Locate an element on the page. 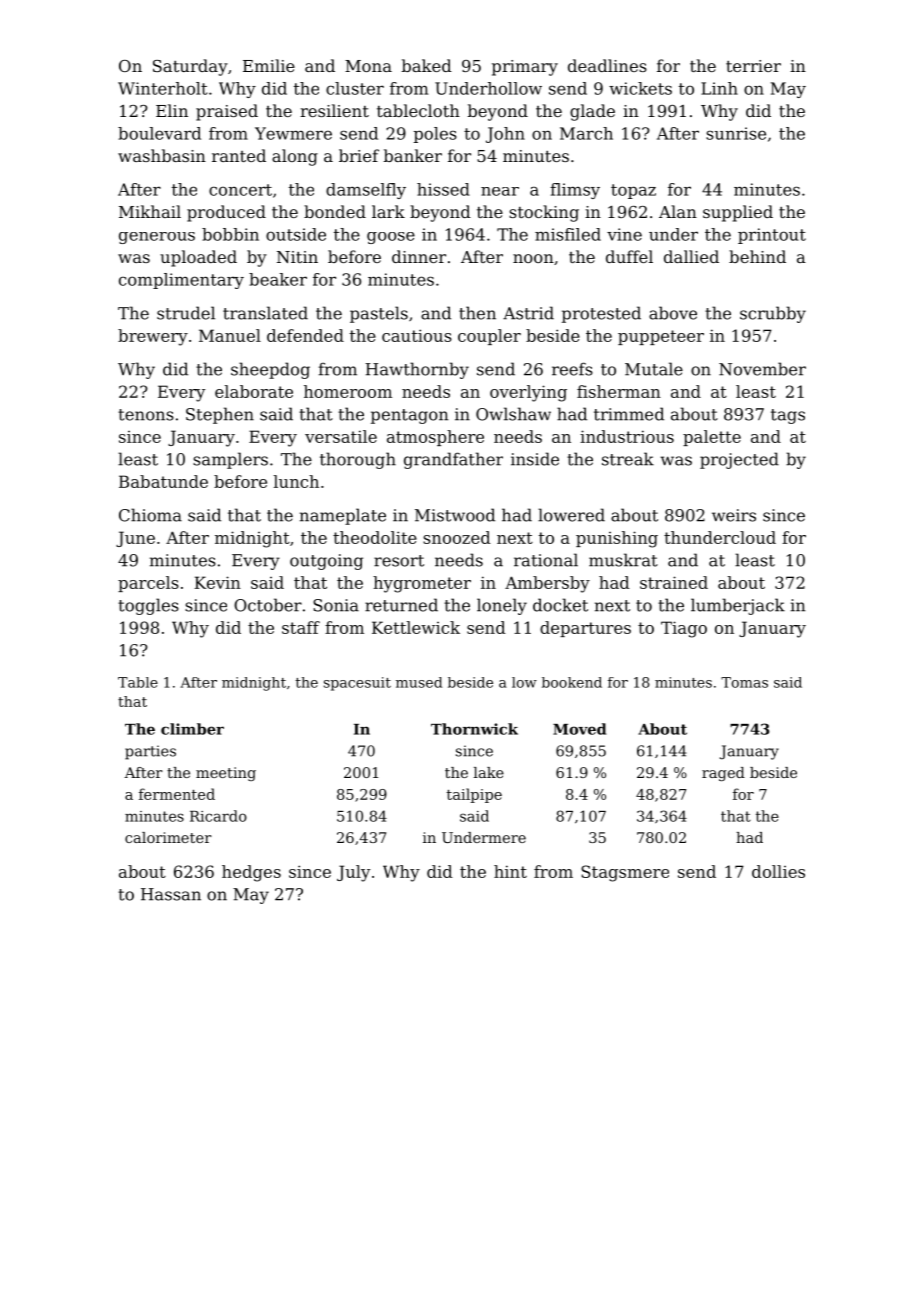  Mutale is located at coordinates (654, 369).
